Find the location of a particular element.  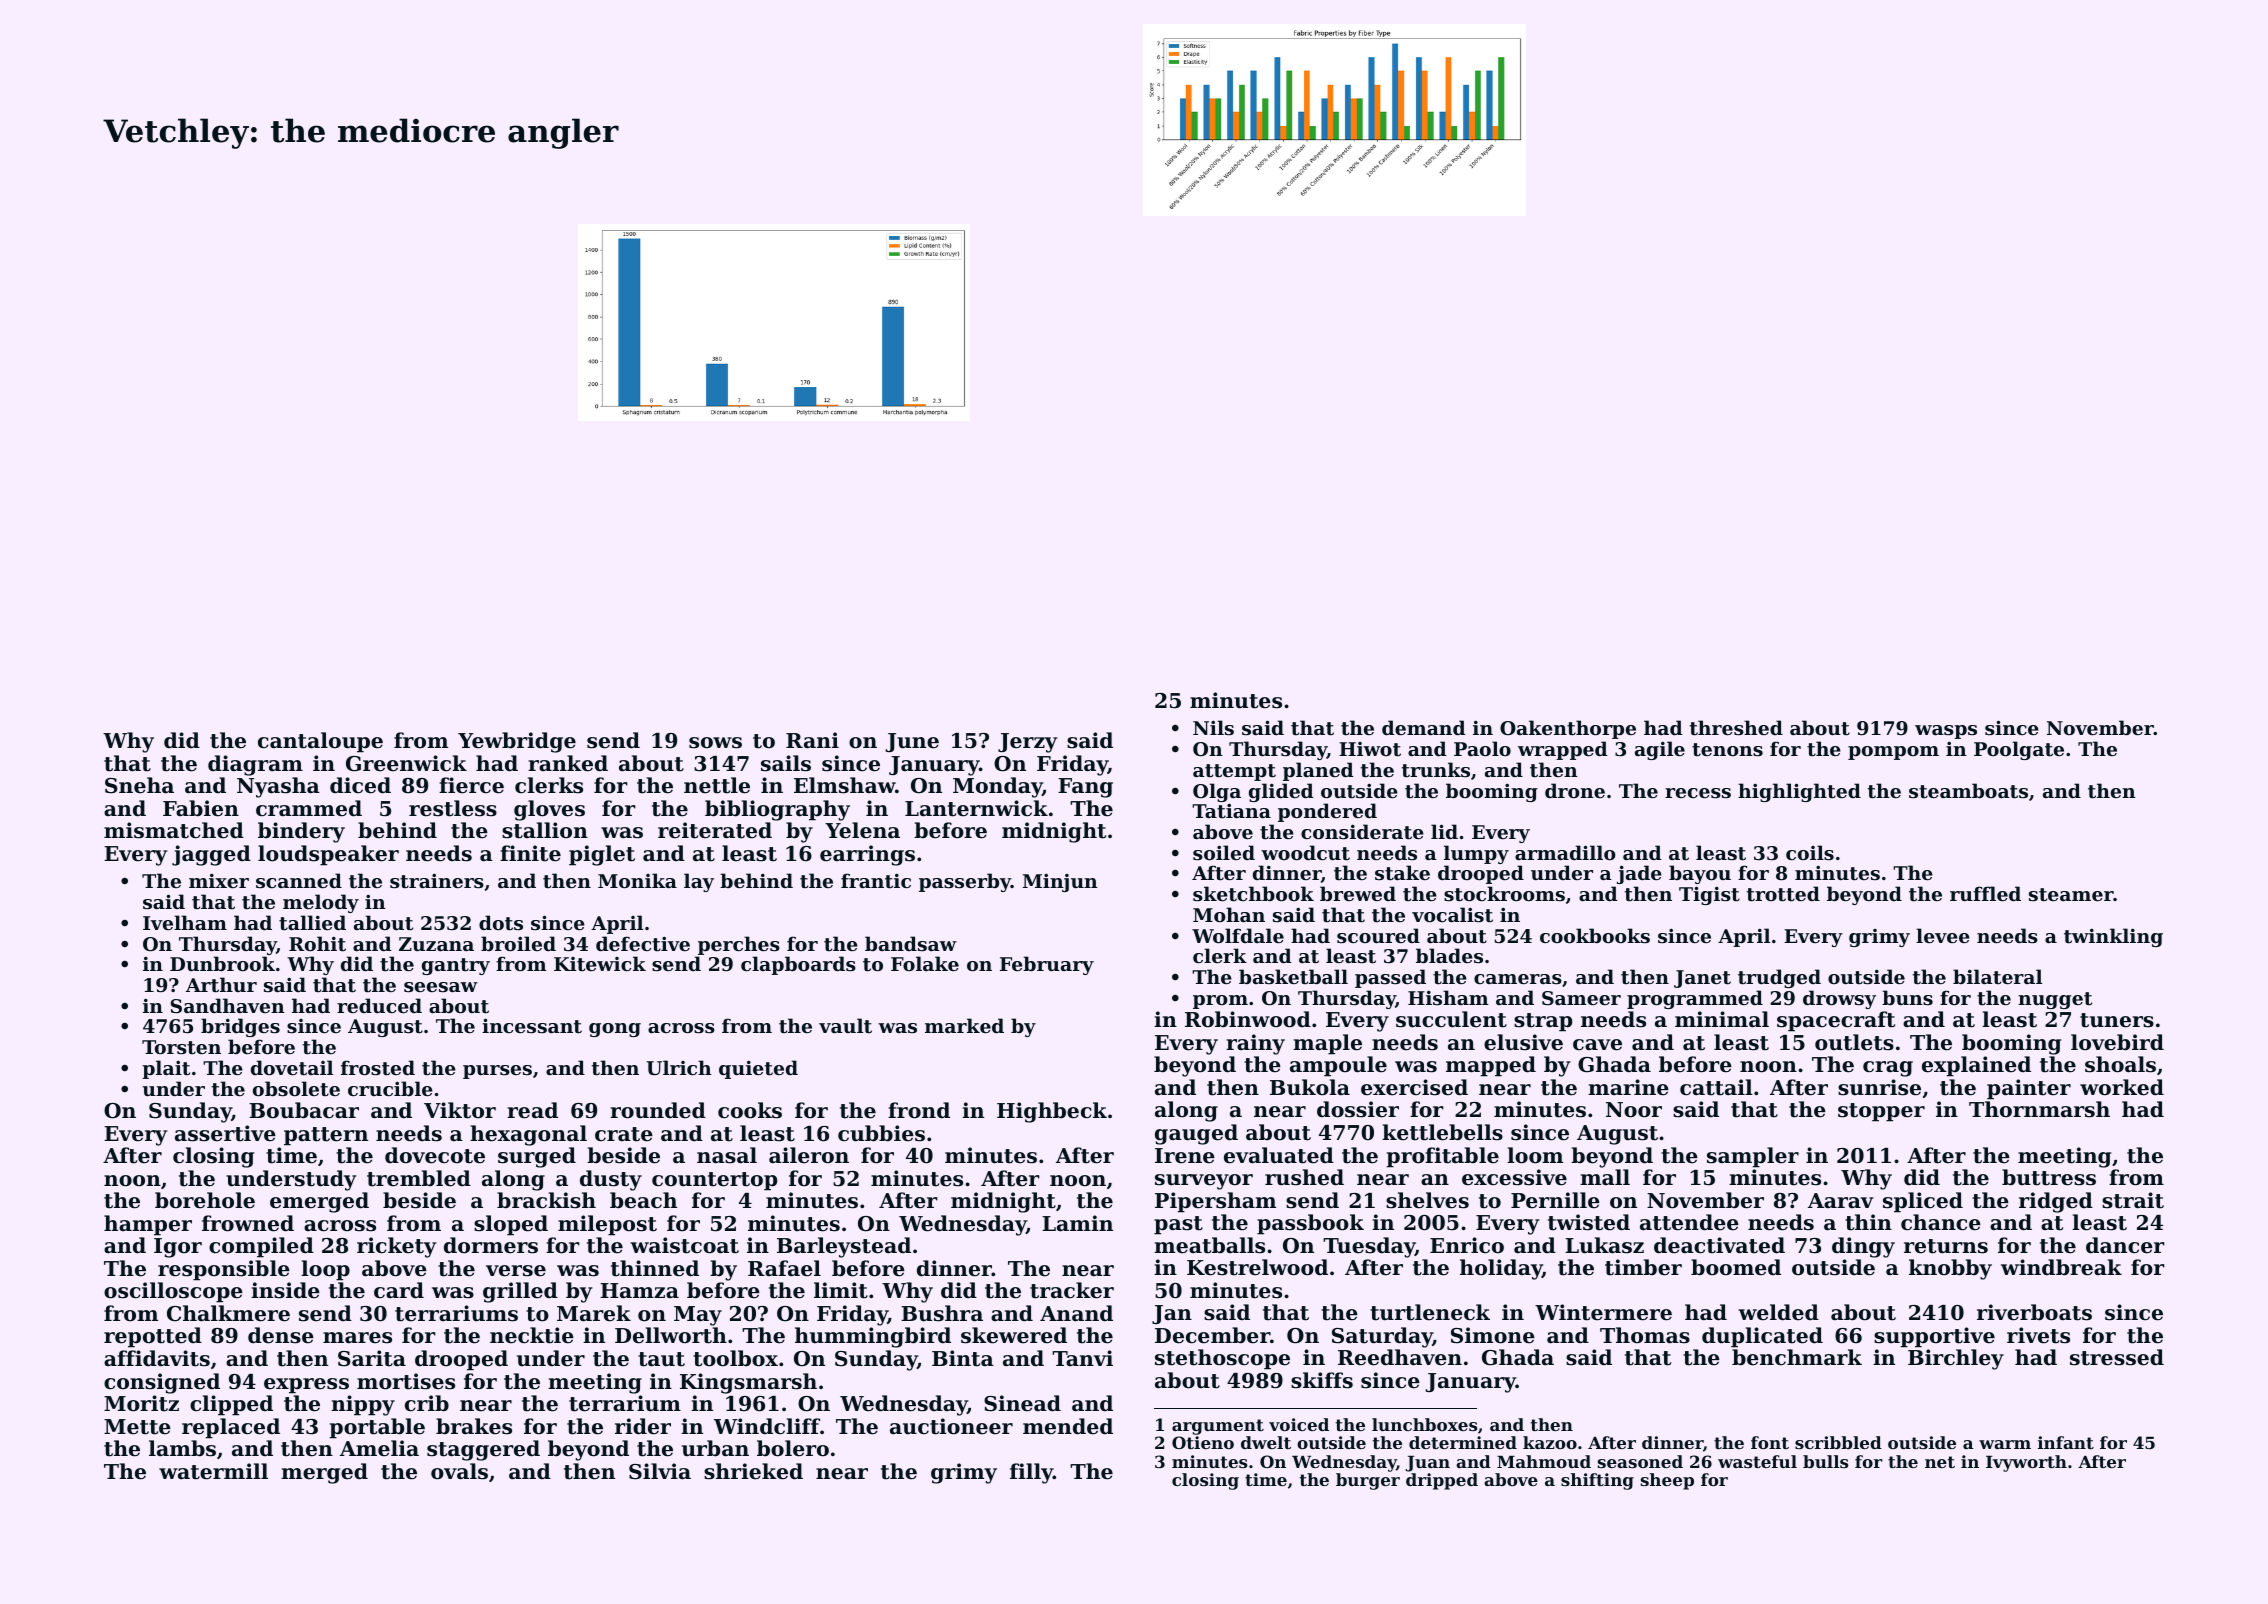

Ivyworth is located at coordinates (2026, 1463).
